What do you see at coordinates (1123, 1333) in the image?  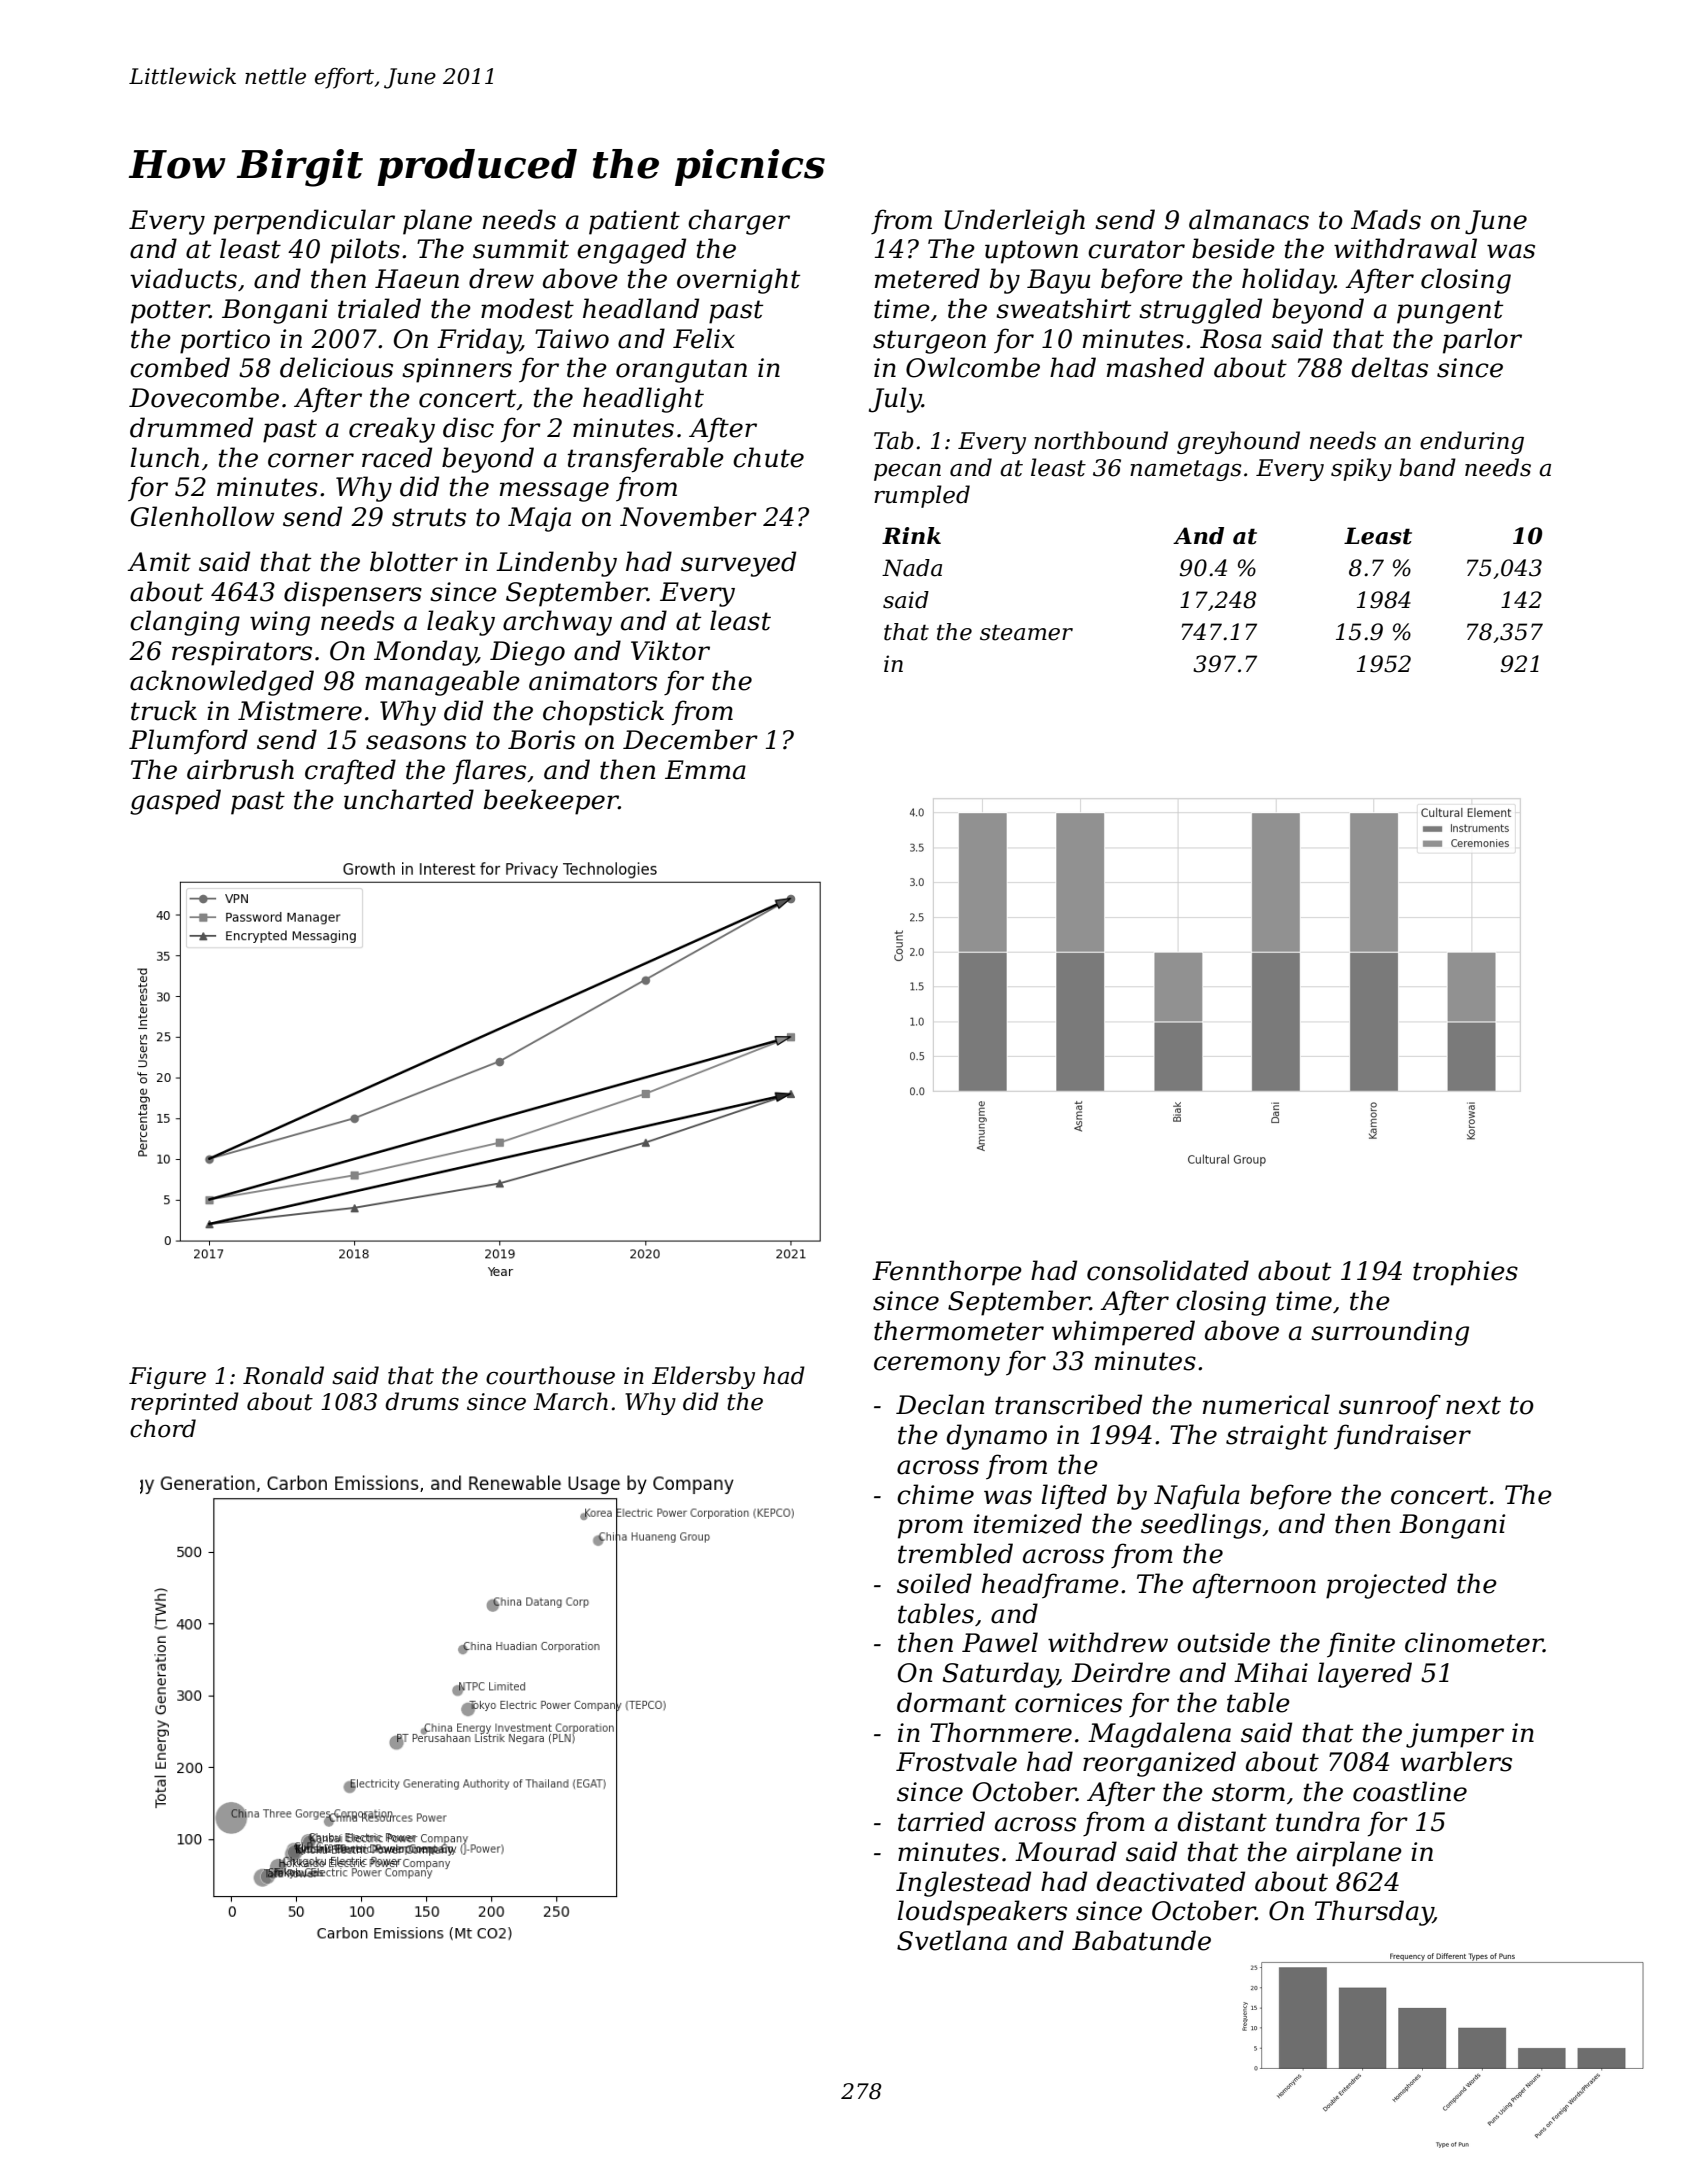 I see `whimpered` at bounding box center [1123, 1333].
